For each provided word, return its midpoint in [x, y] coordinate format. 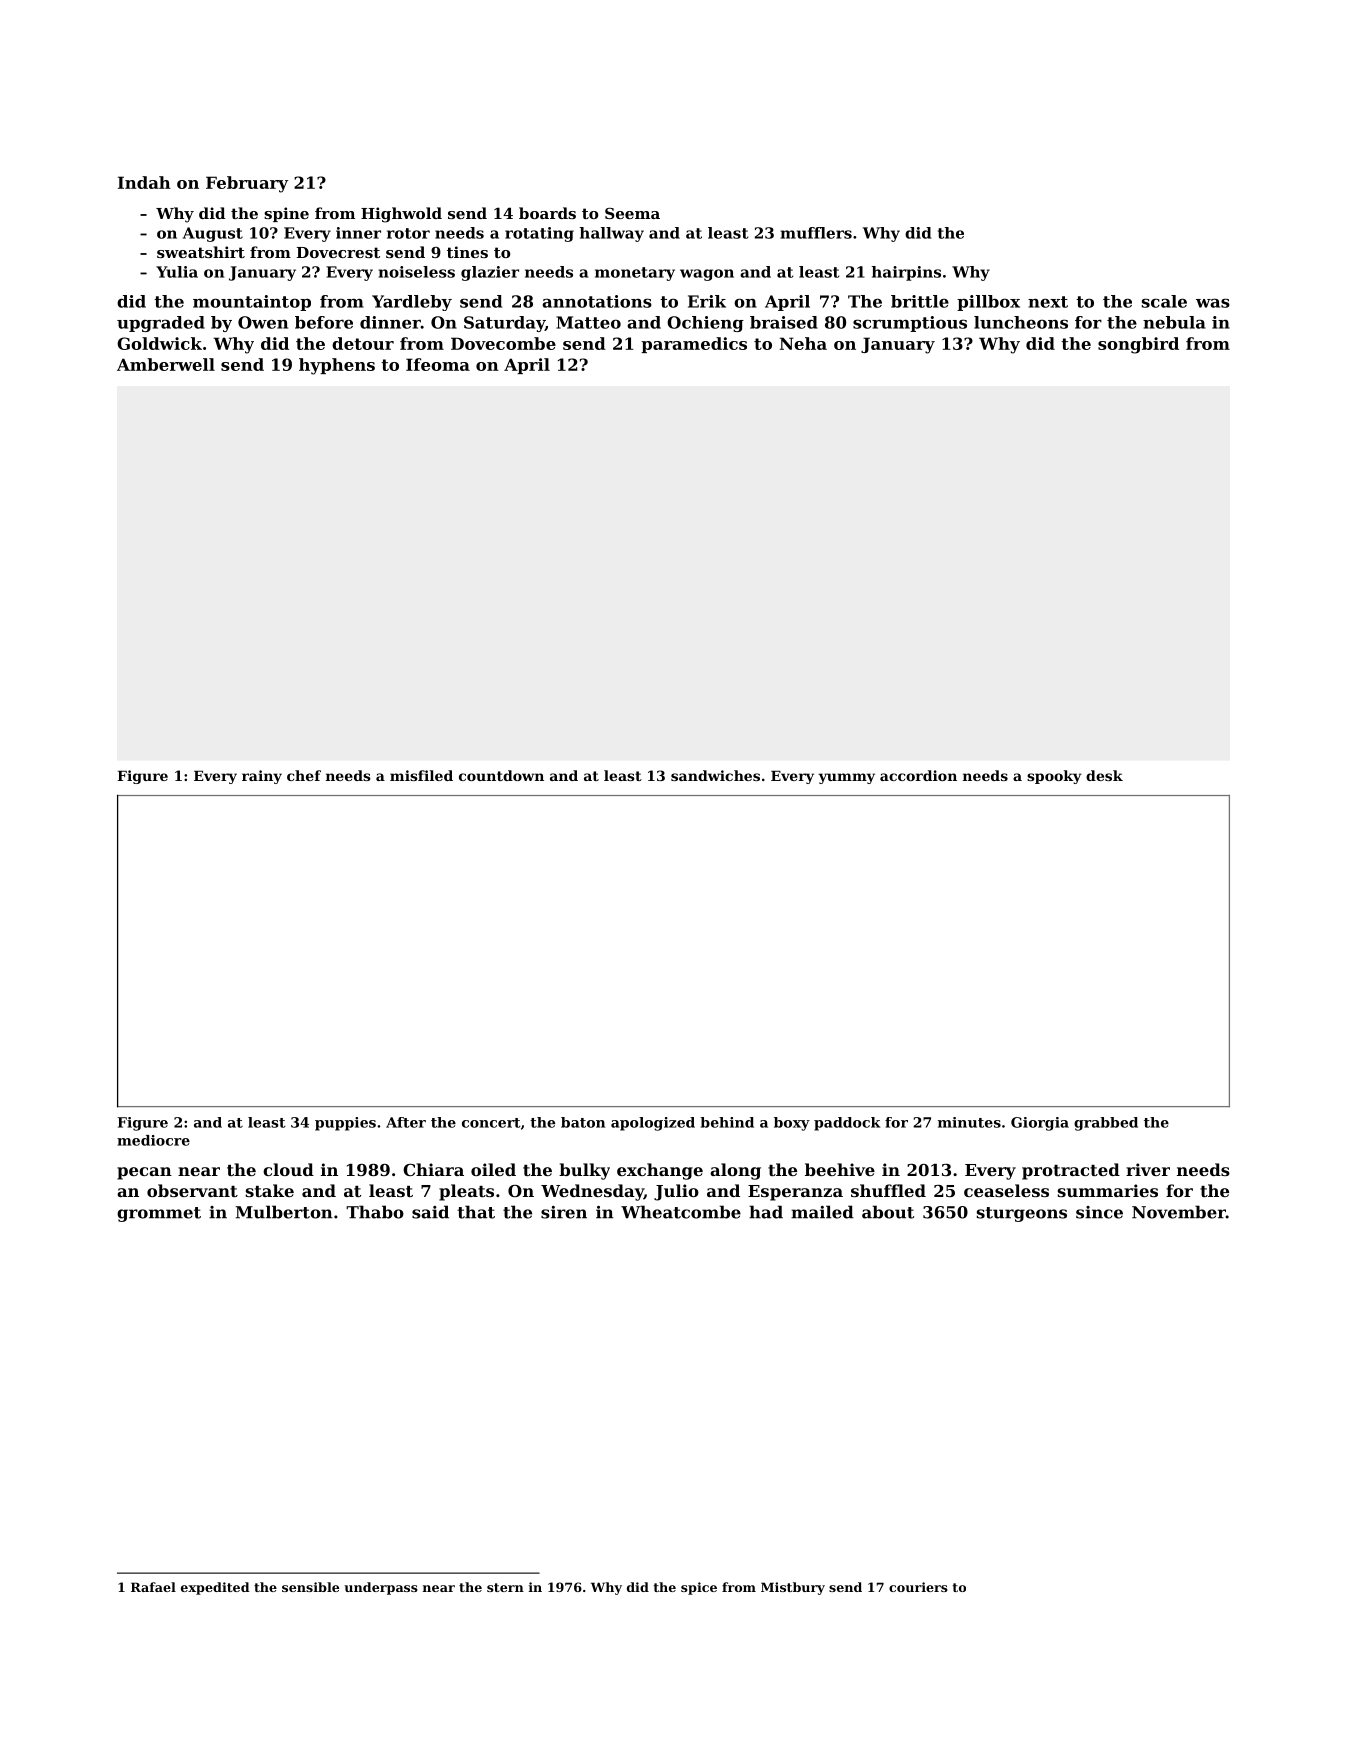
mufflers [816, 233]
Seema [632, 213]
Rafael [153, 1587]
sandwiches [715, 775]
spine [286, 214]
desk [1104, 775]
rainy [262, 777]
